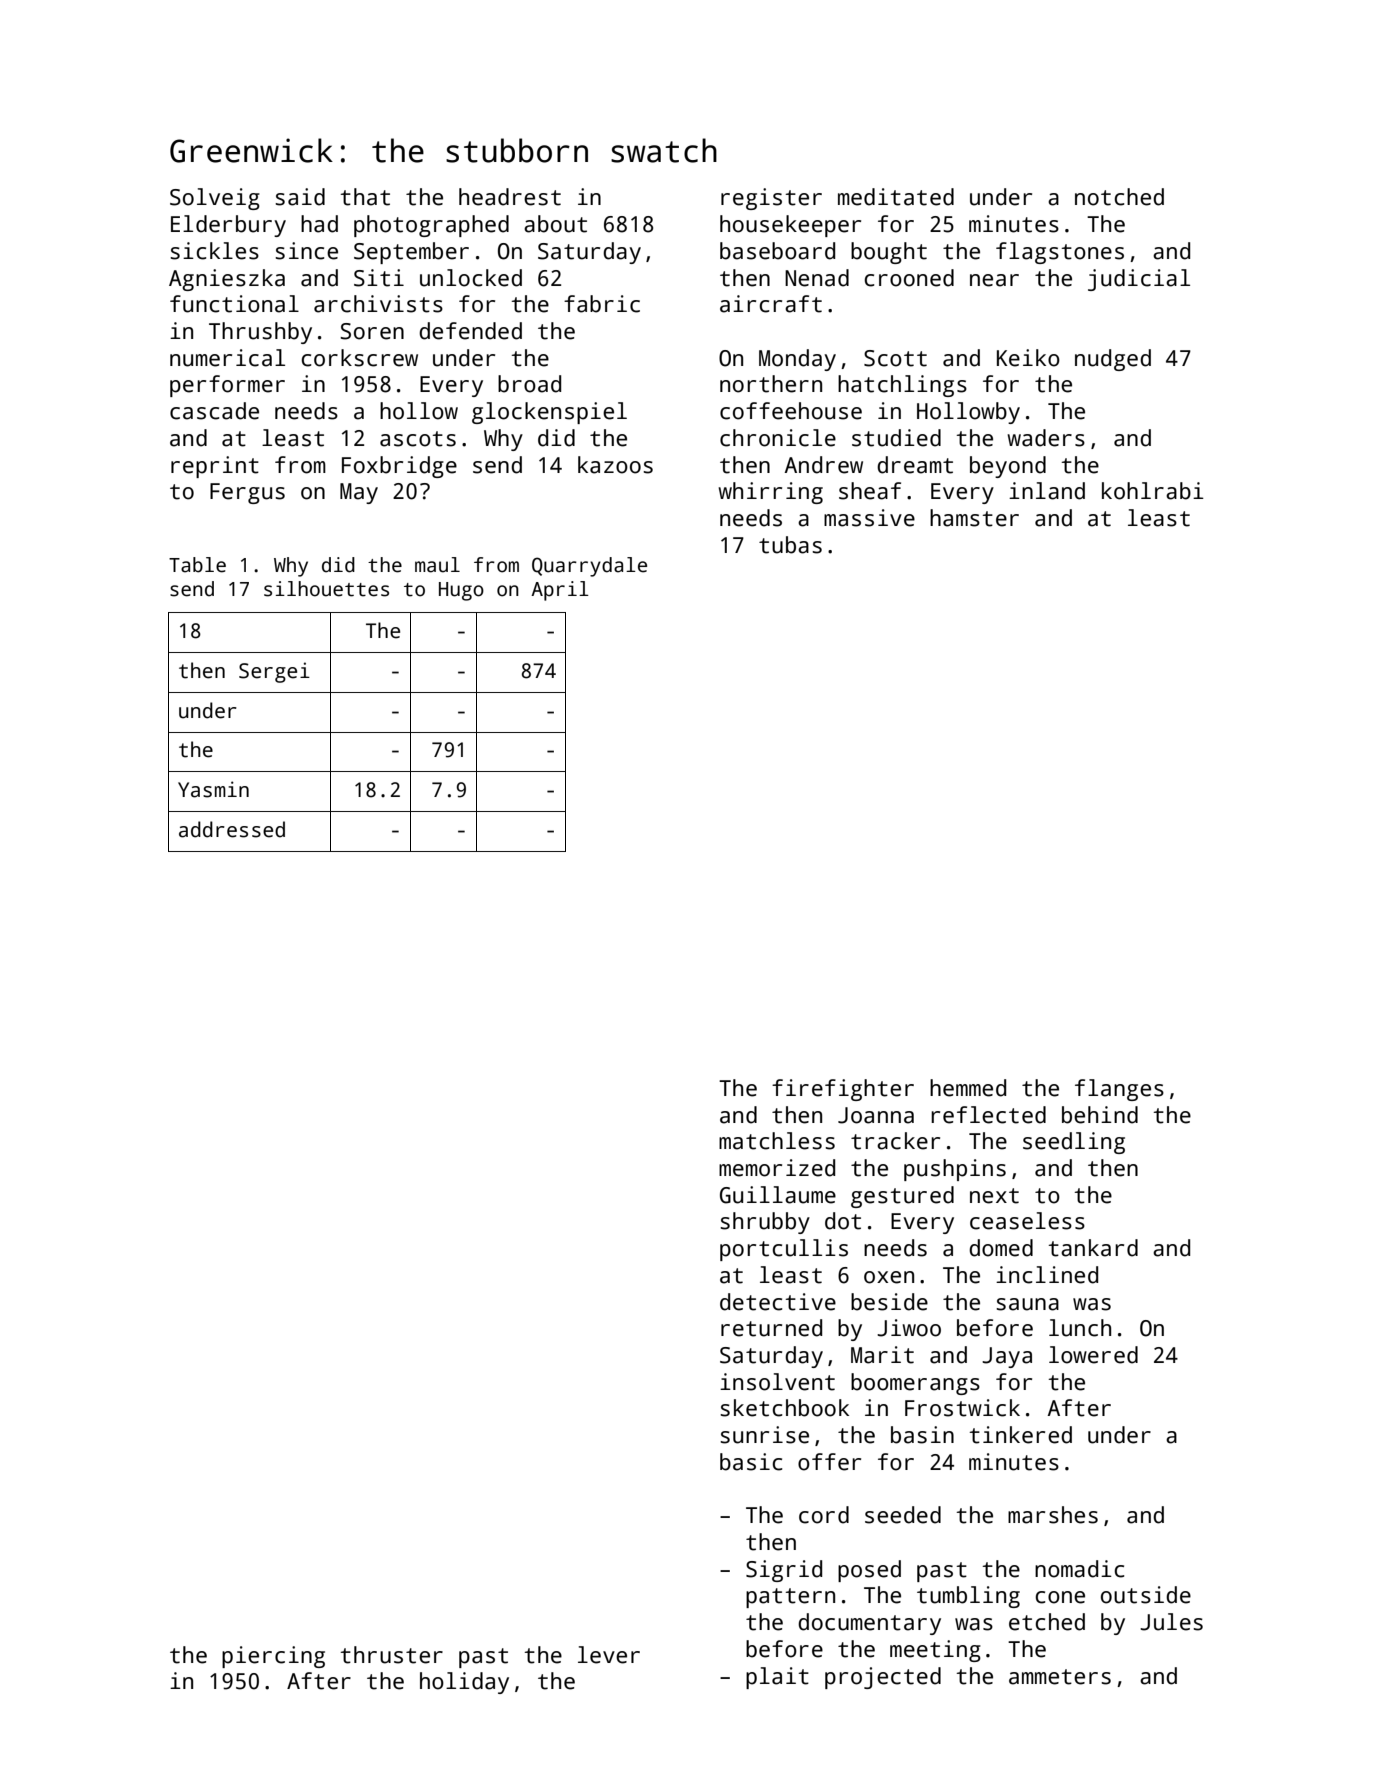  Describe the element at coordinates (274, 672) in the page. I see `Sergei` at that location.
